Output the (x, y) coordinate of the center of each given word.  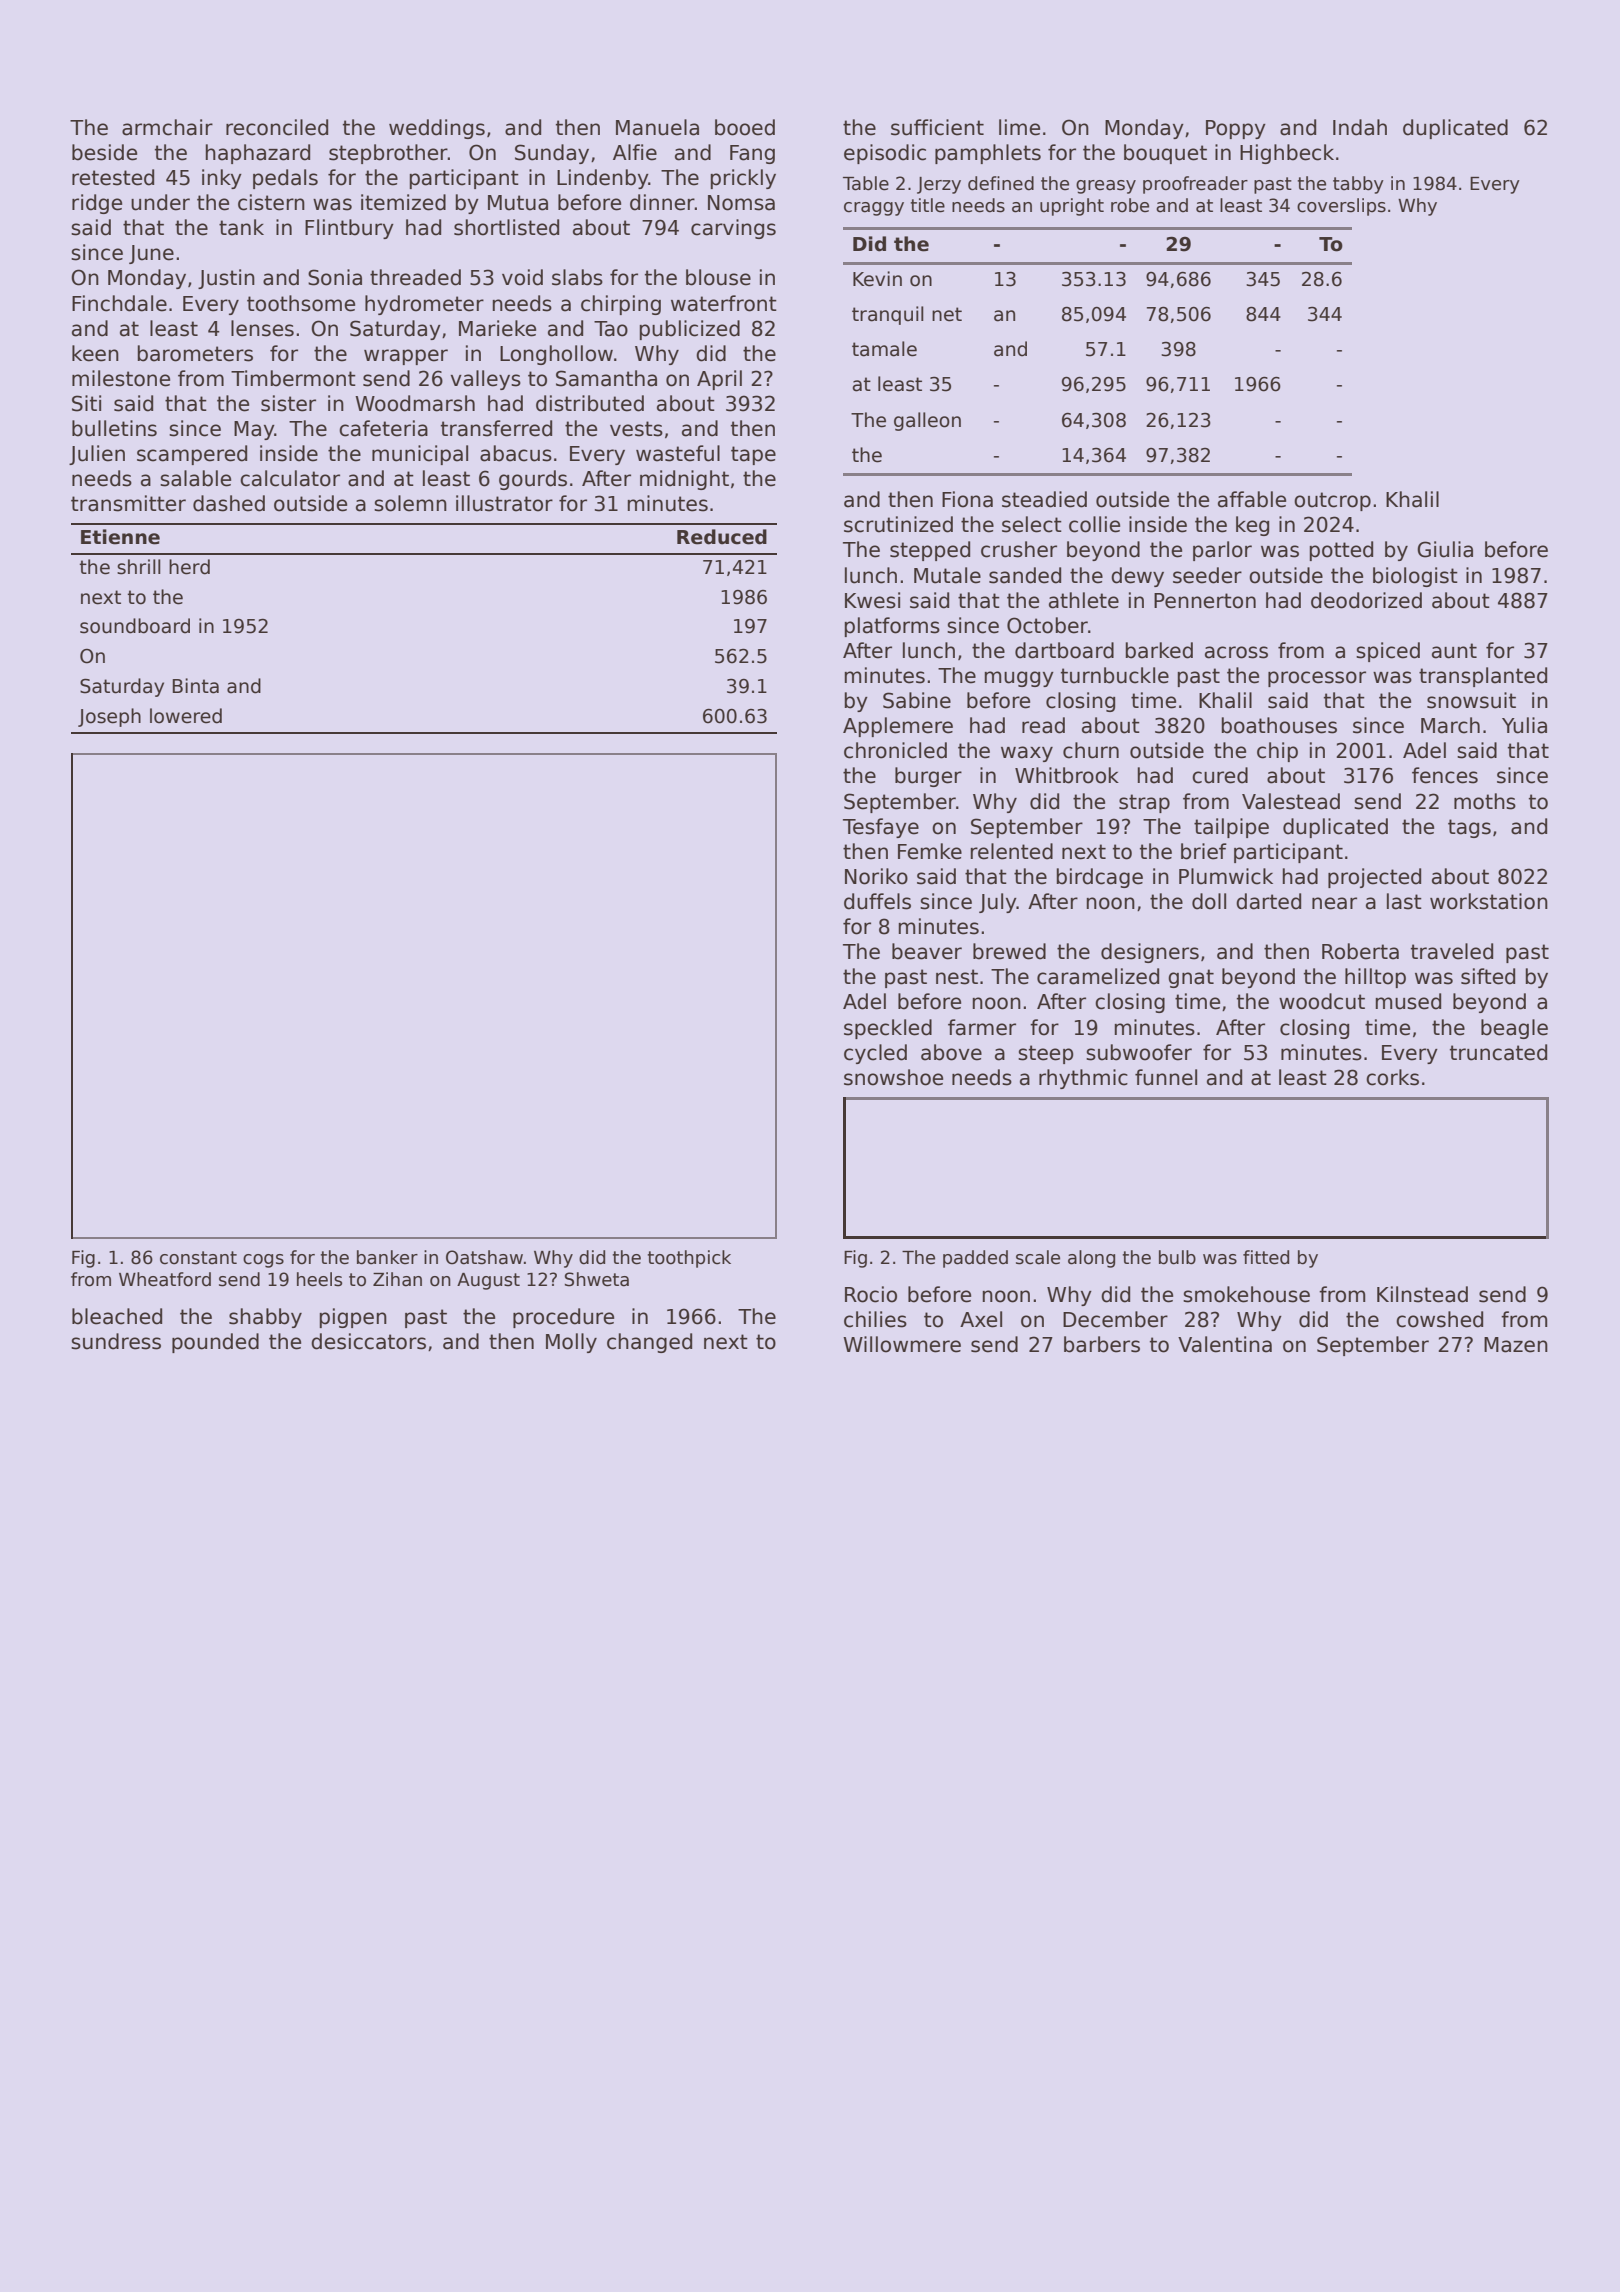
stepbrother (388, 154)
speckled (888, 1029)
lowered (186, 716)
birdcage (1100, 878)
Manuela (657, 127)
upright (1072, 207)
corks (1392, 1077)
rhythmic (1083, 1079)
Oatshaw (484, 1257)
